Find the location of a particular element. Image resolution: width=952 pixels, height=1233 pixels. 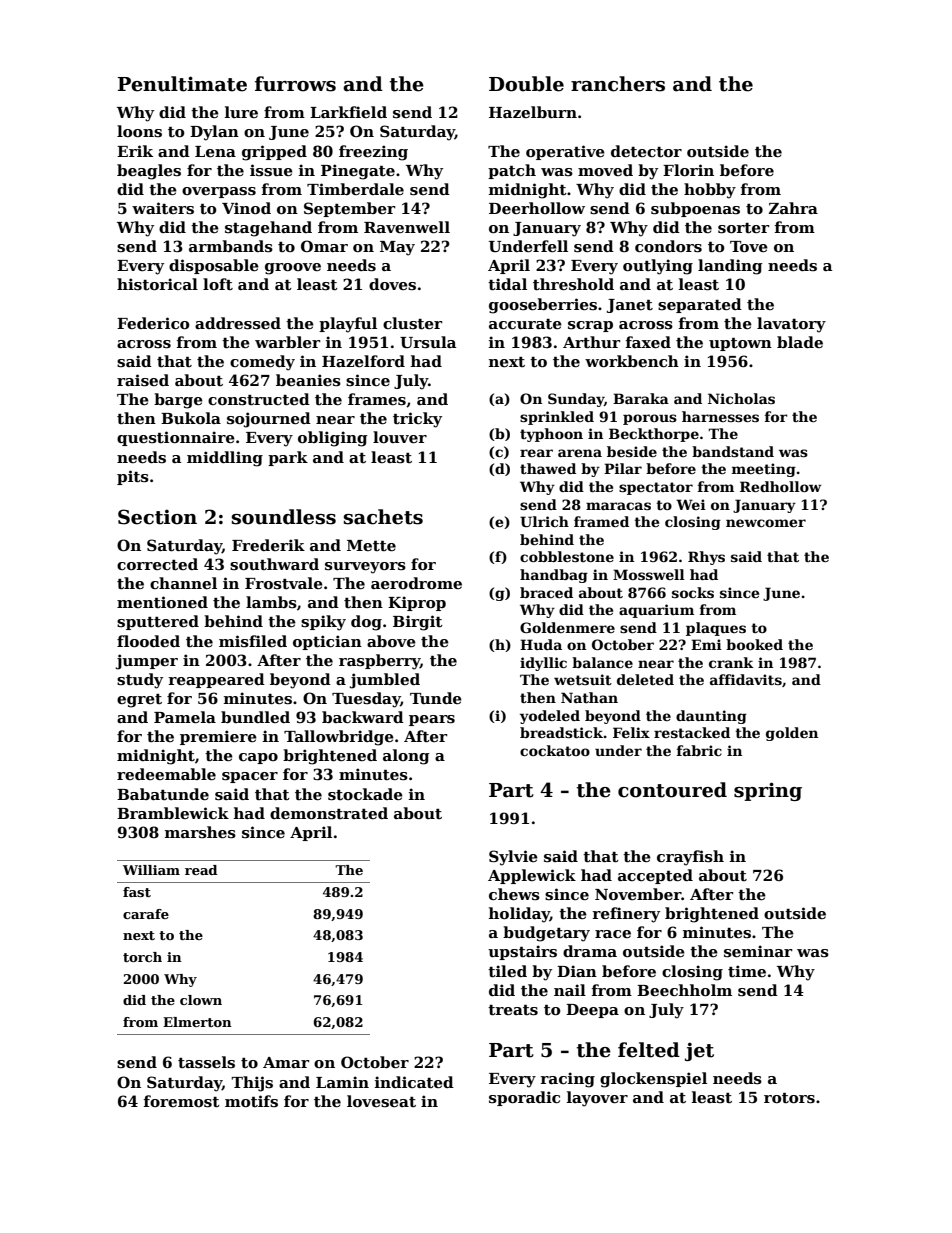

detector is located at coordinates (646, 151).
